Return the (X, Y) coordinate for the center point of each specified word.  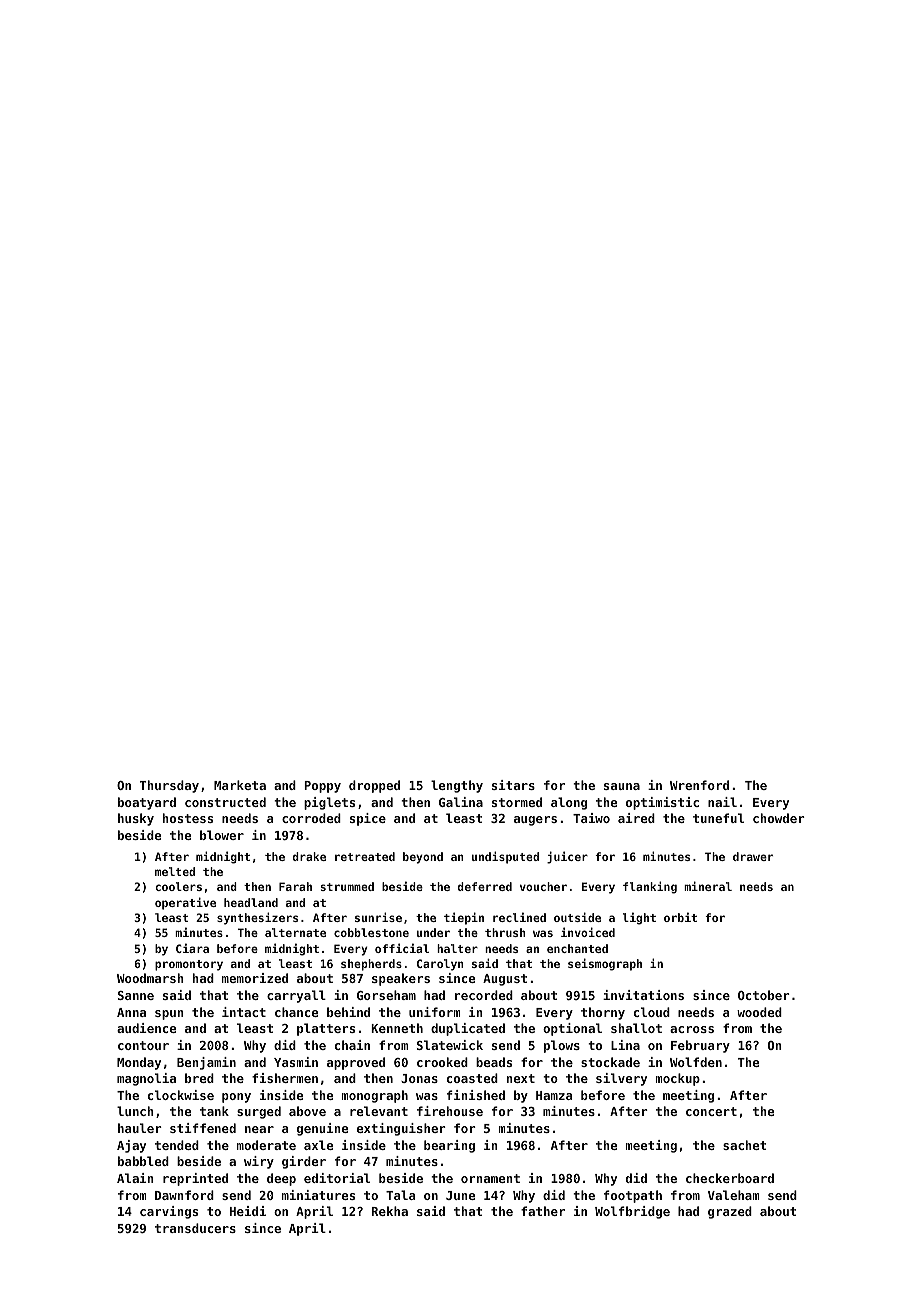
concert (711, 1111)
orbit (680, 917)
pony (236, 1098)
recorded (484, 995)
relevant (379, 1111)
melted (175, 871)
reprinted (195, 1179)
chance (296, 1012)
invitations (643, 995)
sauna (622, 786)
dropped (374, 786)
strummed (347, 886)
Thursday (169, 786)
